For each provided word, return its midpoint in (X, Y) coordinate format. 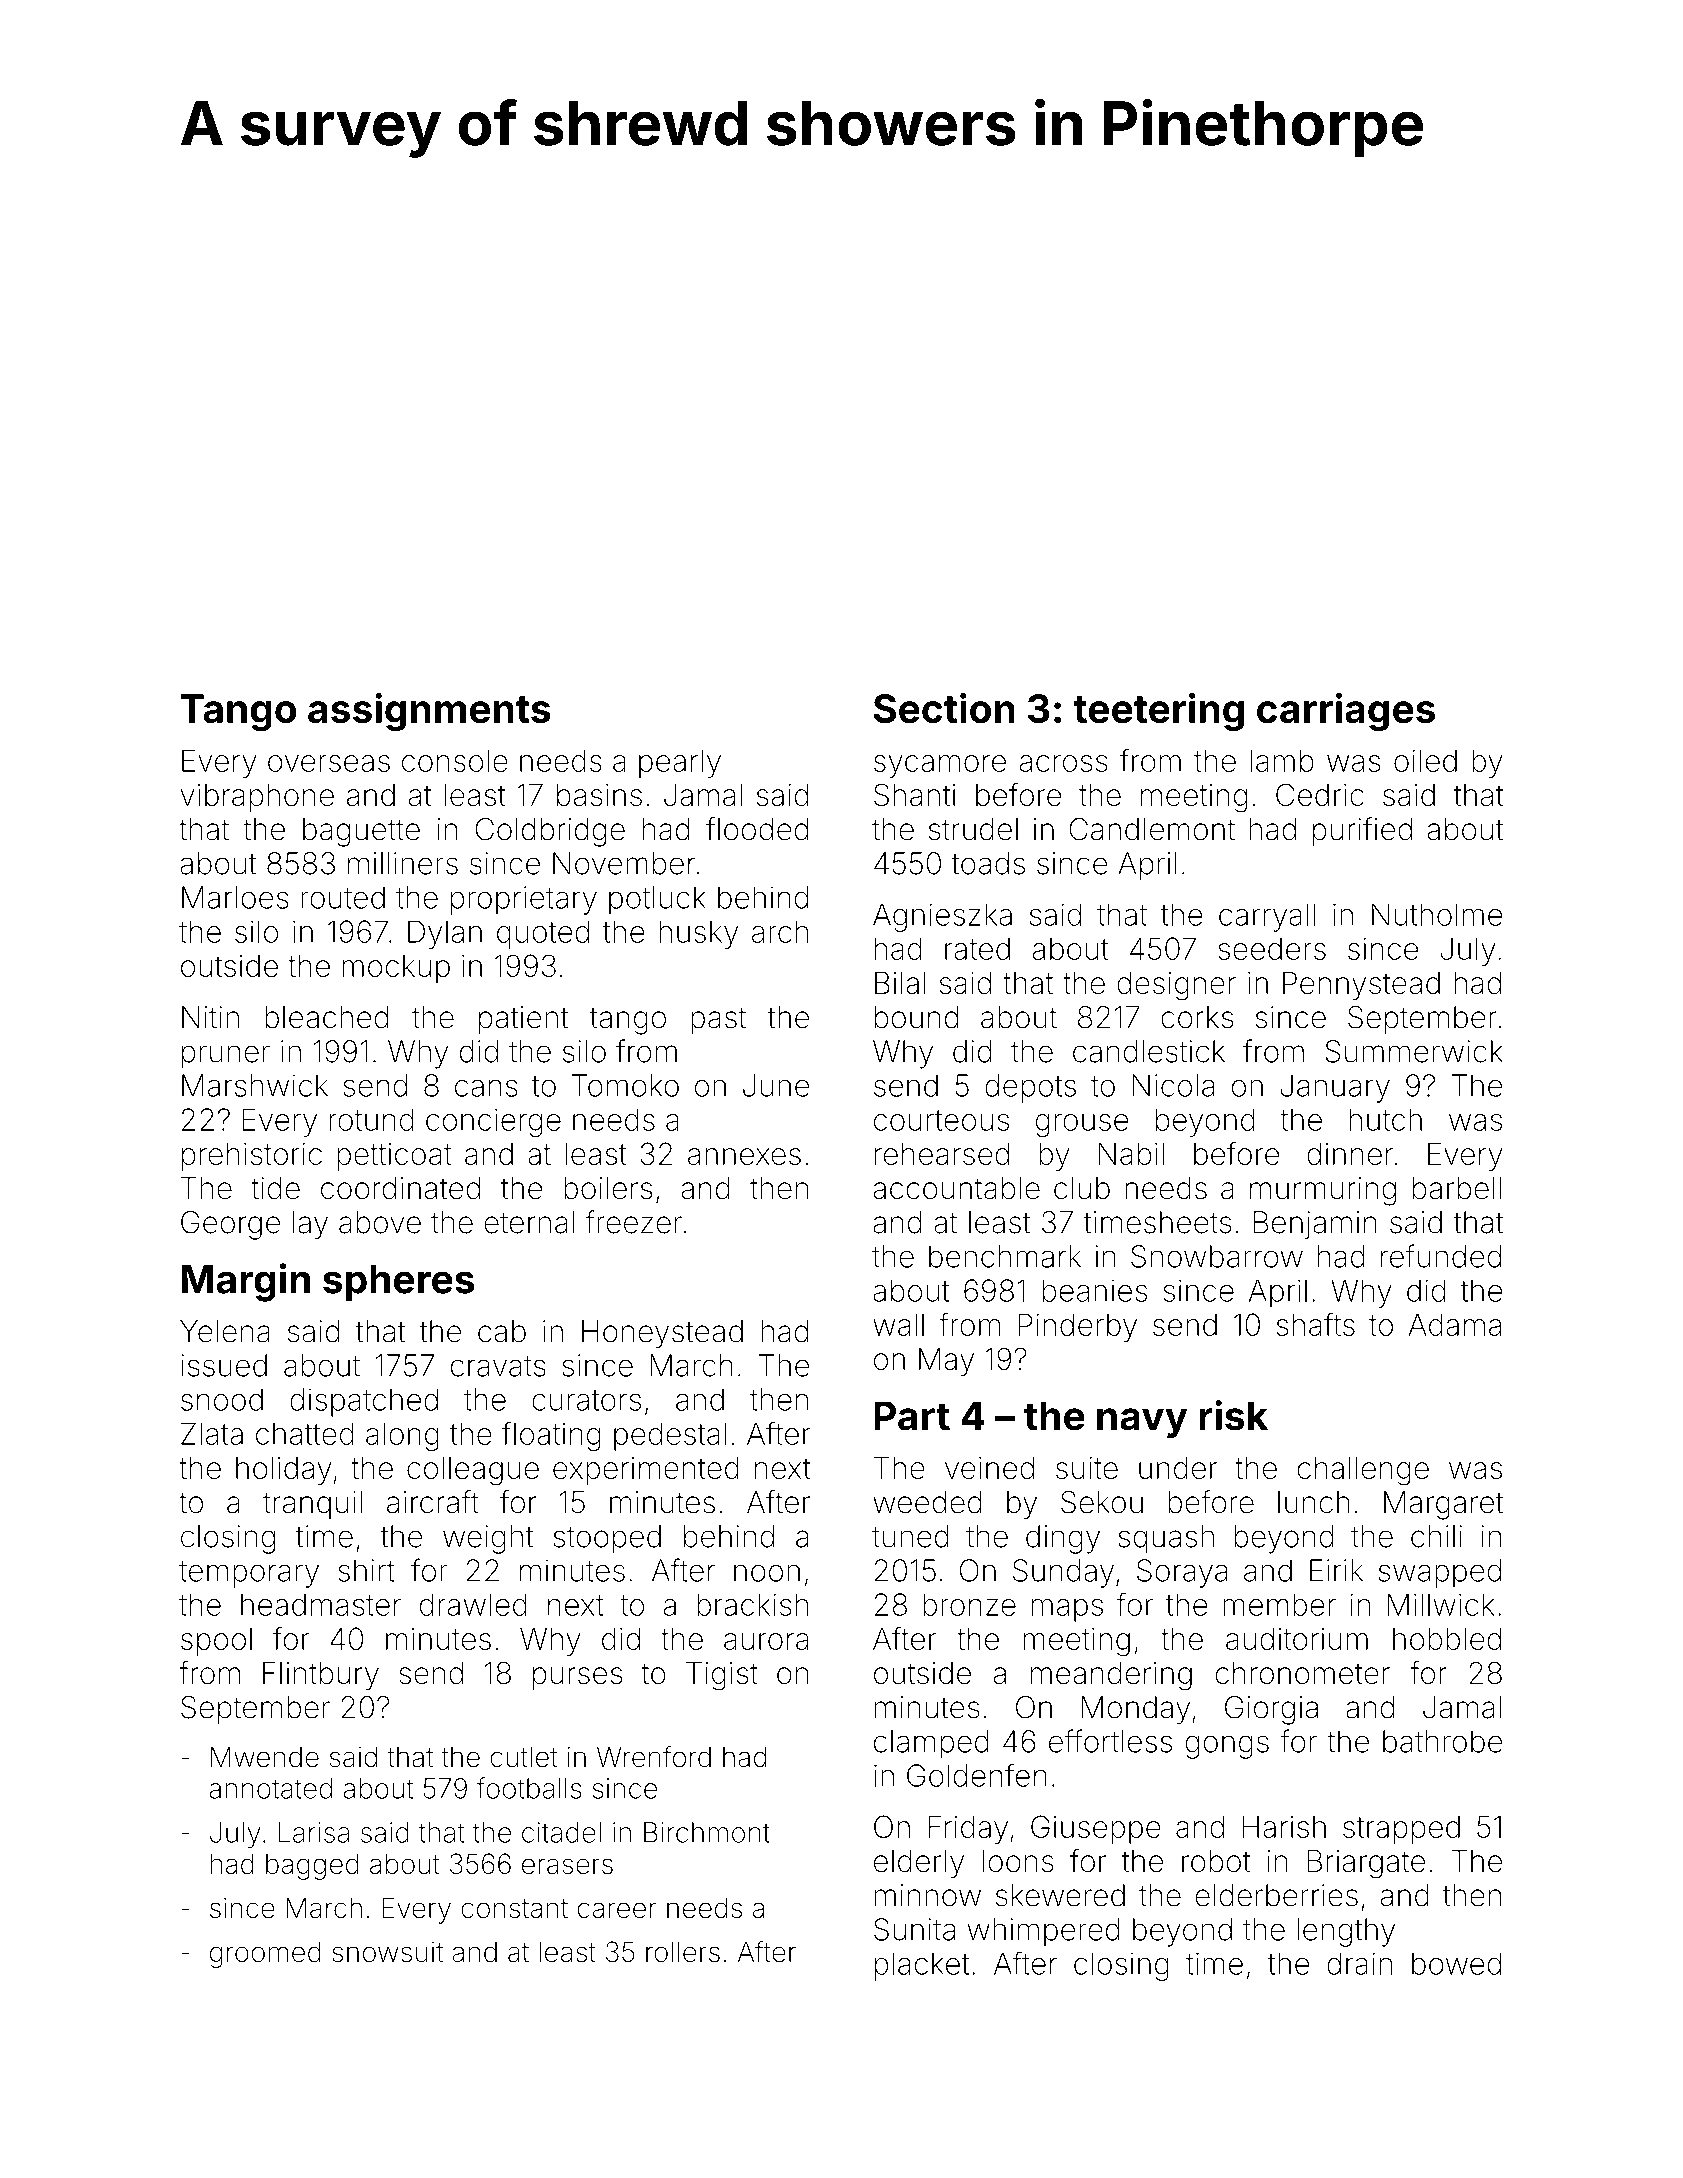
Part (912, 1416)
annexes (744, 1156)
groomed (265, 1955)
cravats (498, 1366)
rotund (371, 1119)
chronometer (1302, 1673)
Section (944, 708)
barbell (1457, 1188)
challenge (1363, 1471)
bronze (969, 1604)
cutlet (523, 1757)
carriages (1346, 712)
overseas (329, 763)
